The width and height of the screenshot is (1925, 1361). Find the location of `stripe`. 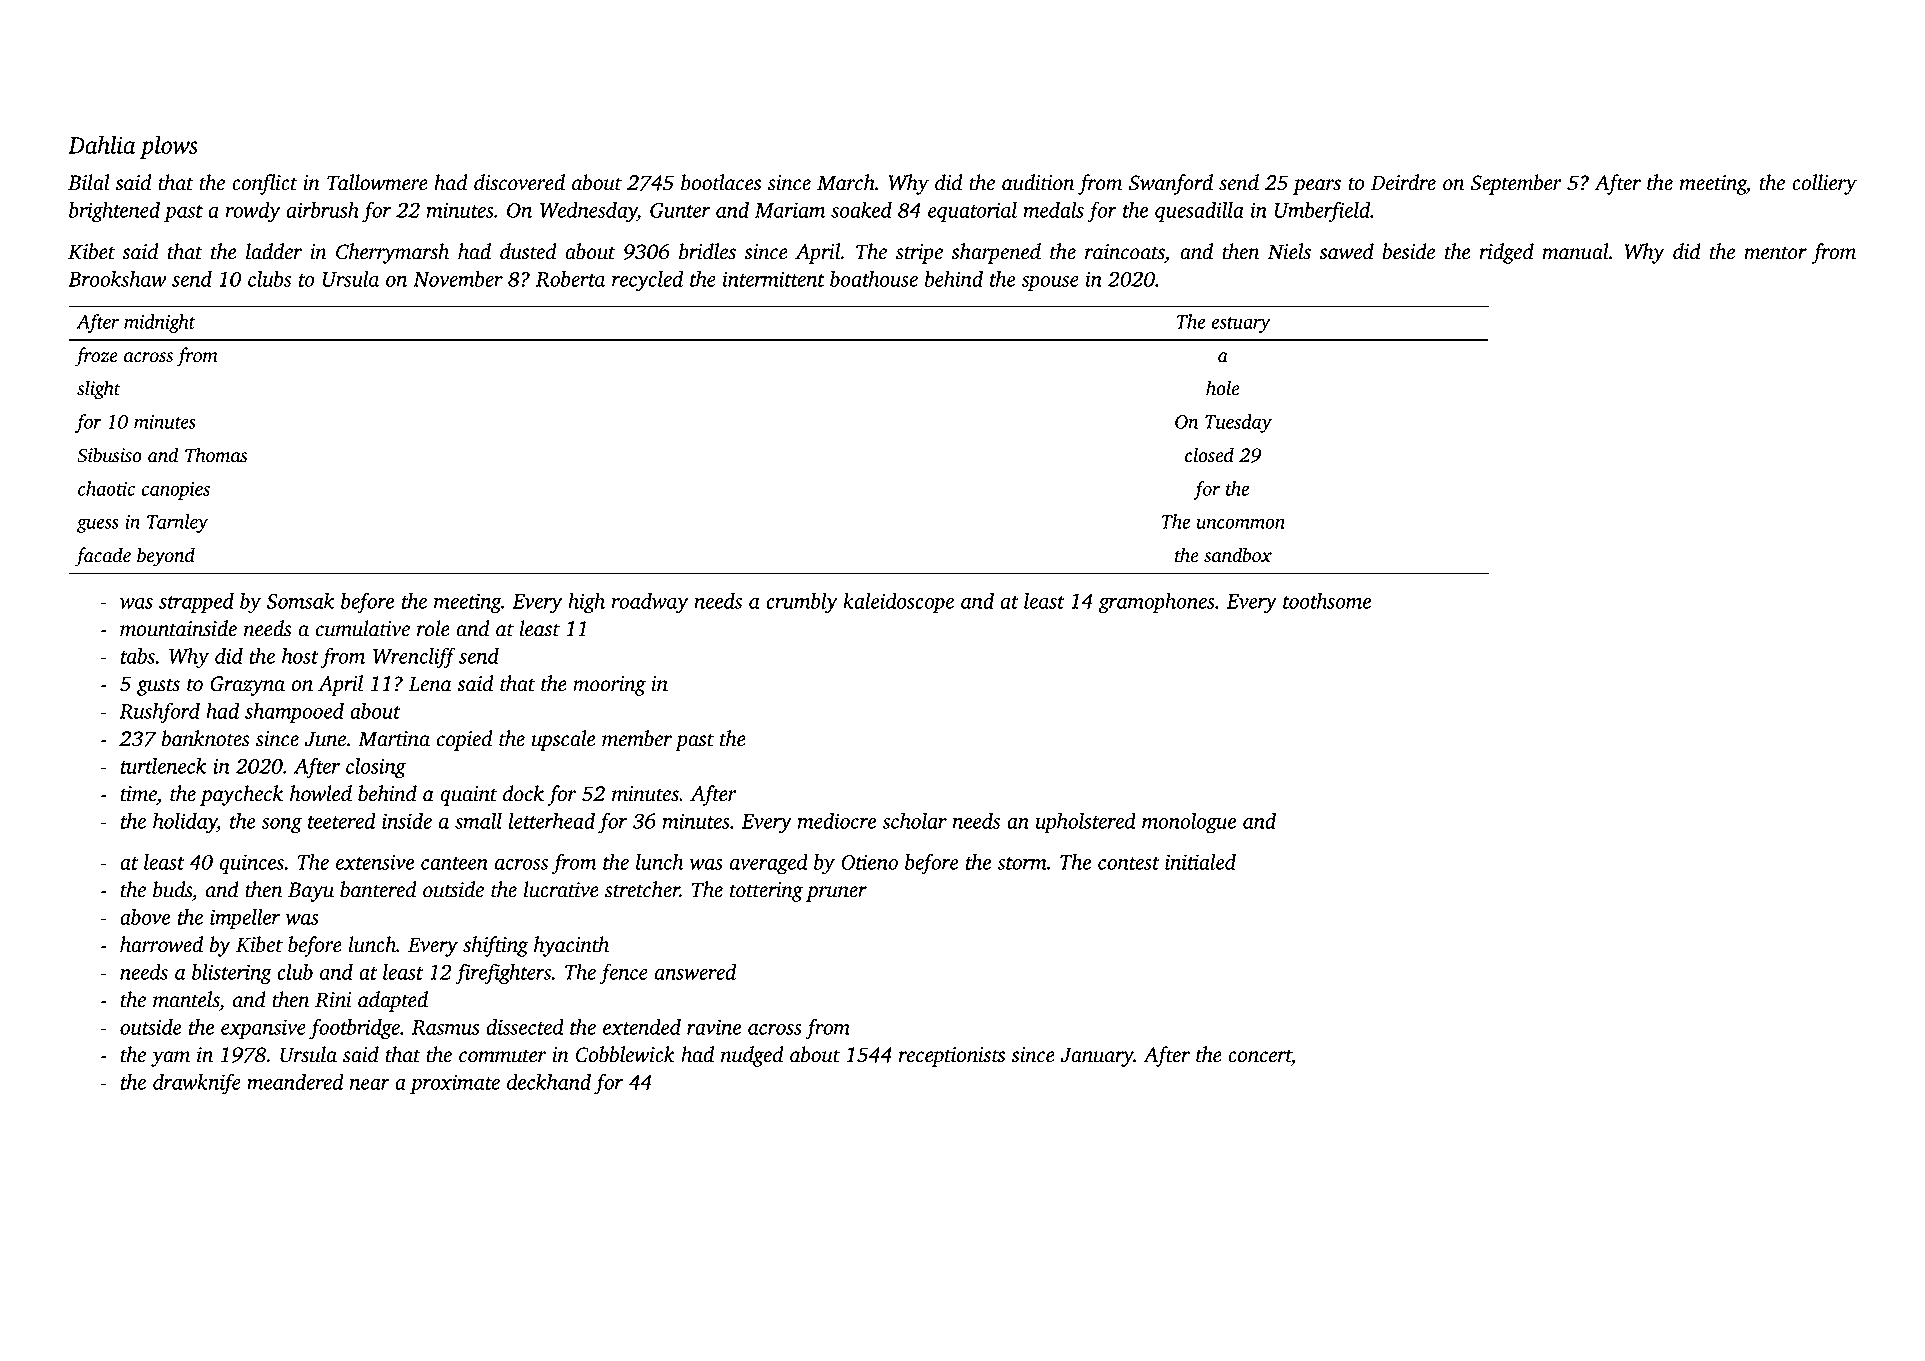

stripe is located at coordinates (919, 254).
